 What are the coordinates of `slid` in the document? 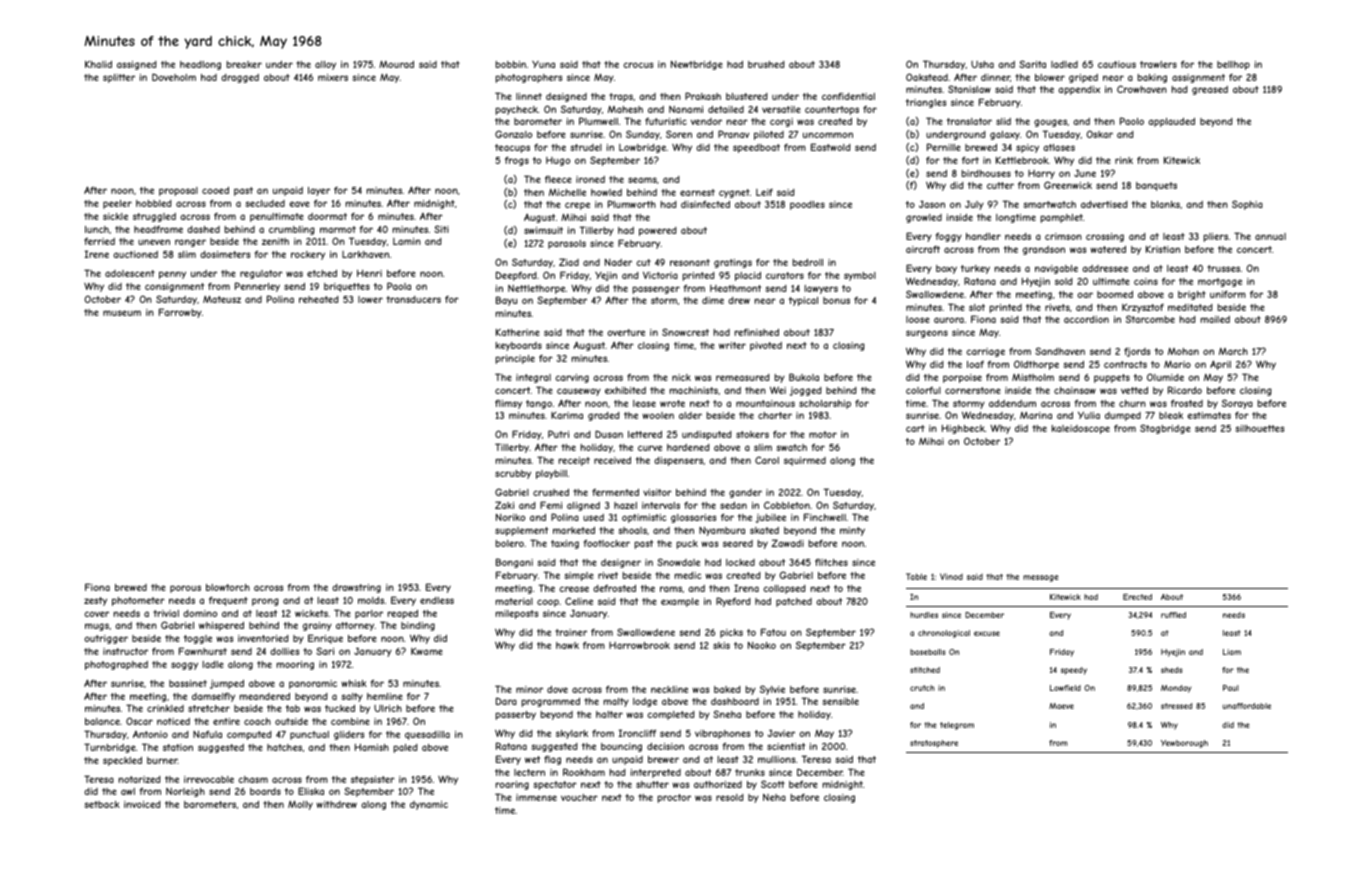 It's located at (1003, 121).
